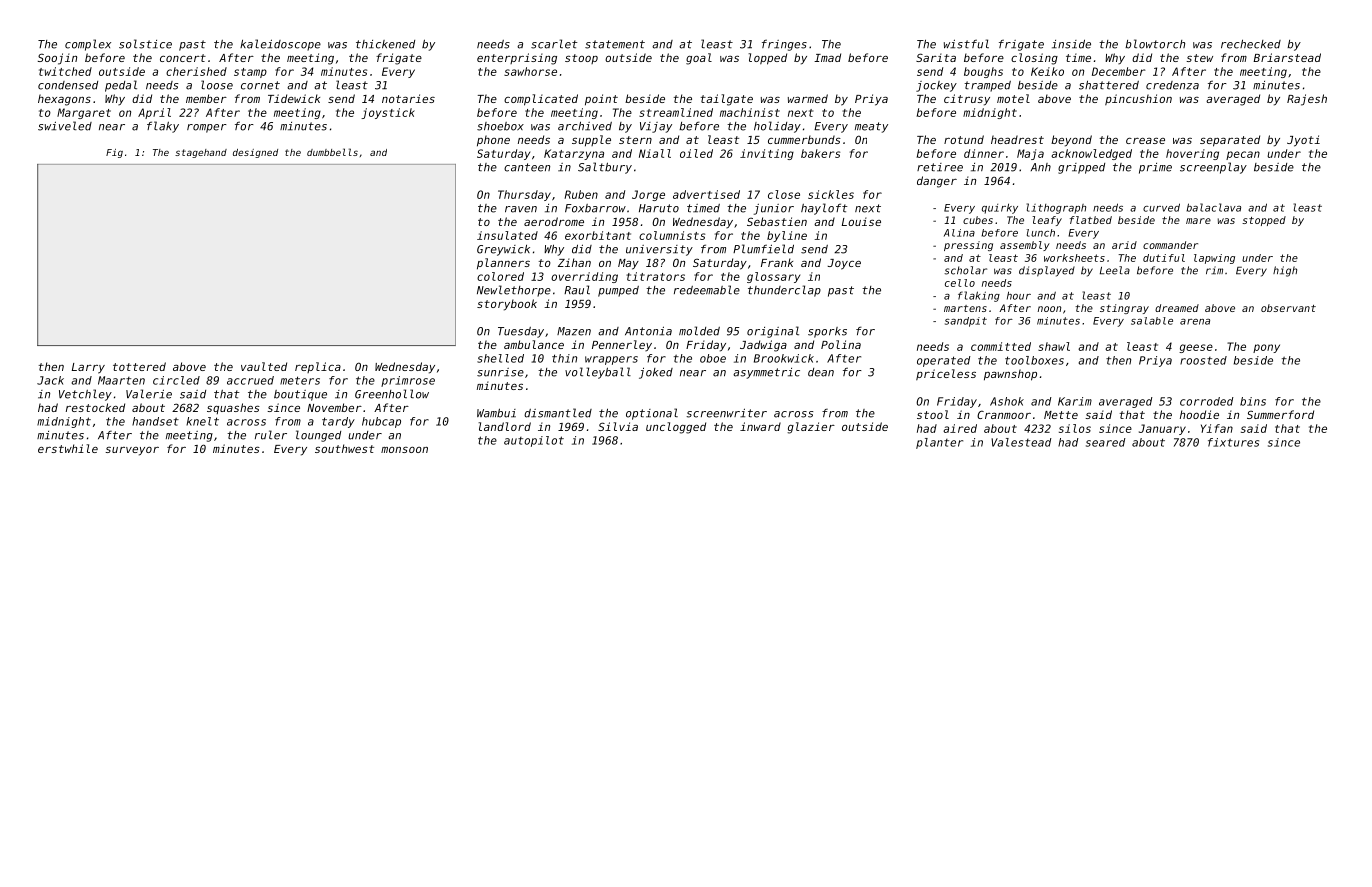  Describe the element at coordinates (699, 331) in the screenshot. I see `molded` at that location.
